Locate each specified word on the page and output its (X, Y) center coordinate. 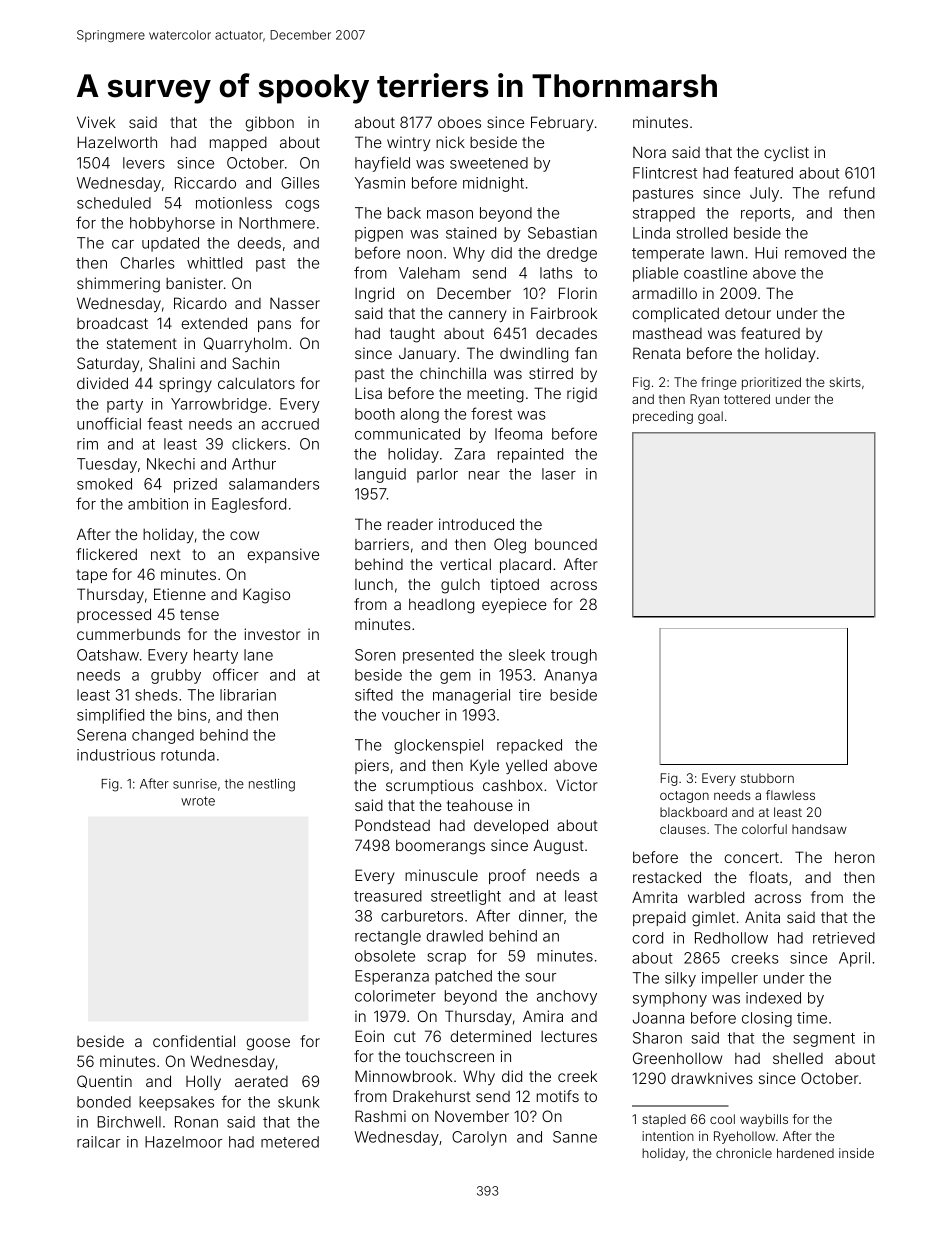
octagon (684, 797)
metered (290, 1142)
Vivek (96, 122)
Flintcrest (665, 173)
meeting (495, 395)
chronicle (744, 1153)
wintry (408, 143)
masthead (667, 333)
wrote (198, 801)
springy (185, 385)
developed (511, 826)
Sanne (575, 1137)
